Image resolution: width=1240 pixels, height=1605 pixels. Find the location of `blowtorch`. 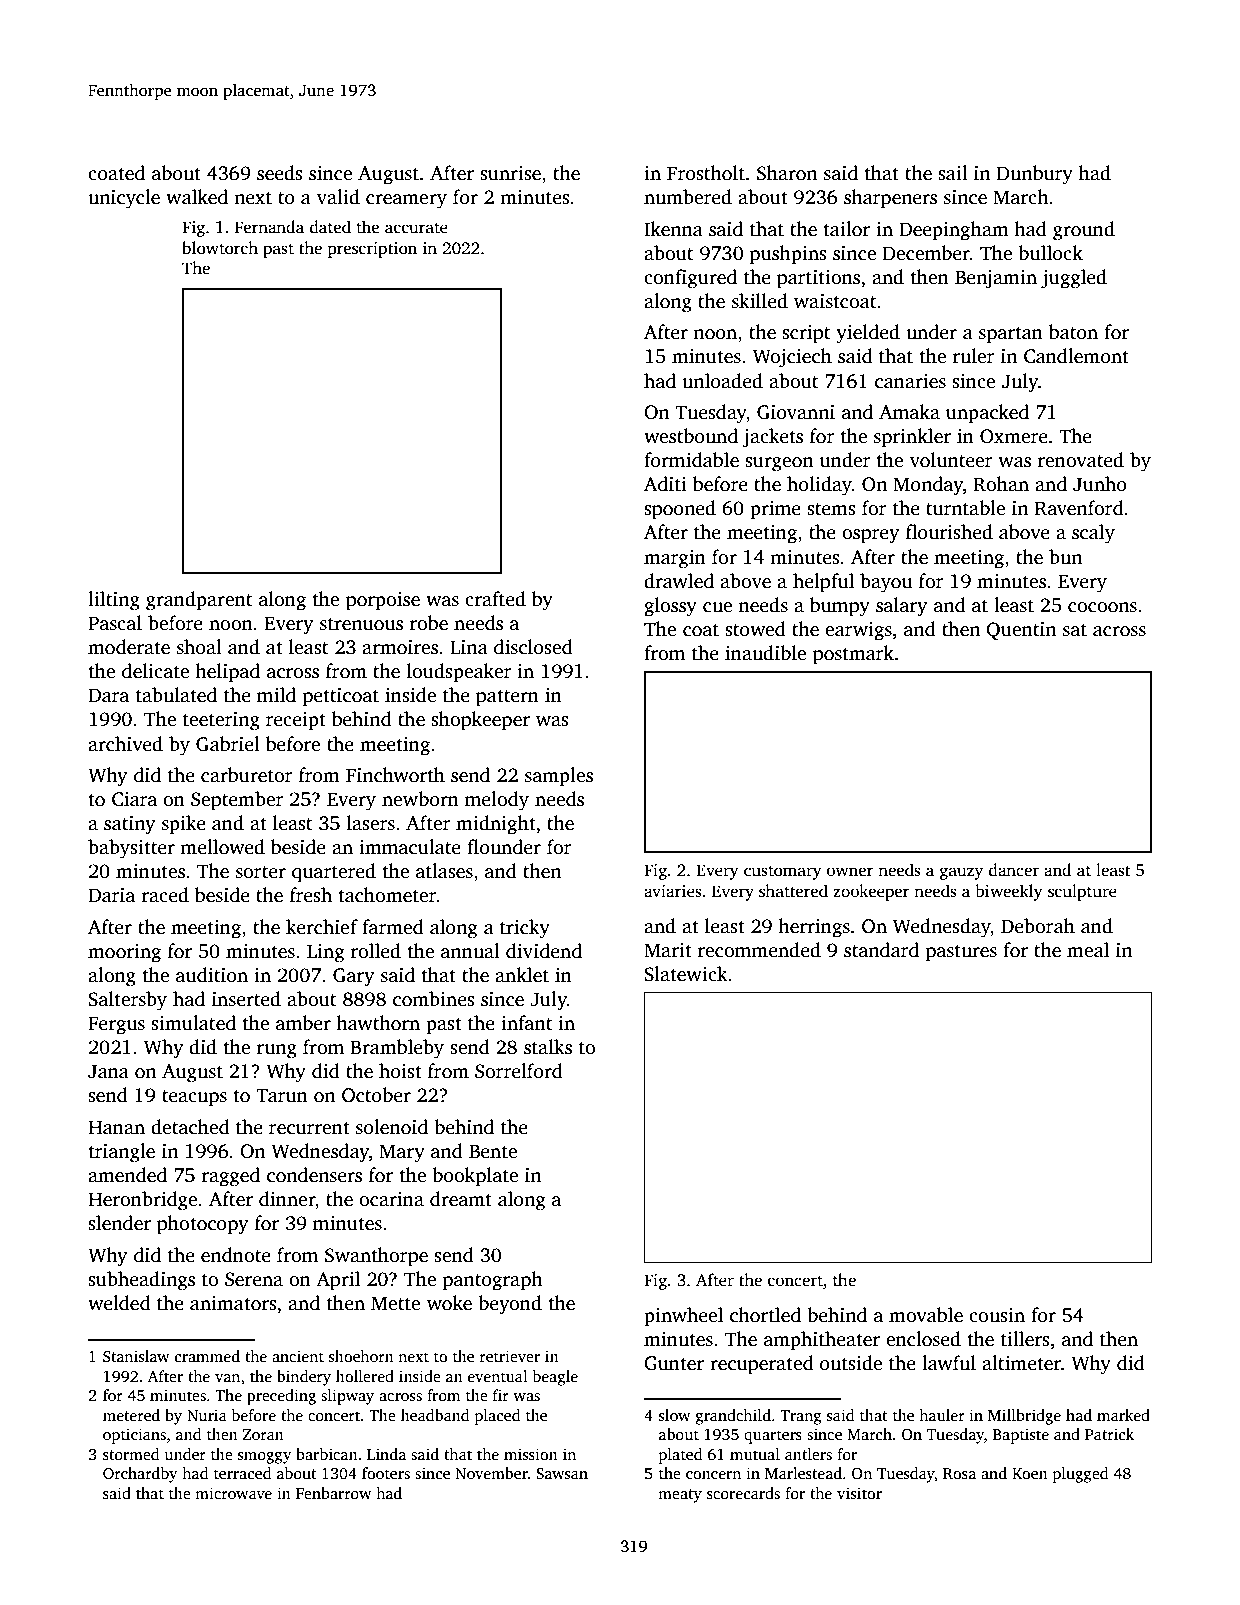

blowtorch is located at coordinates (220, 248).
